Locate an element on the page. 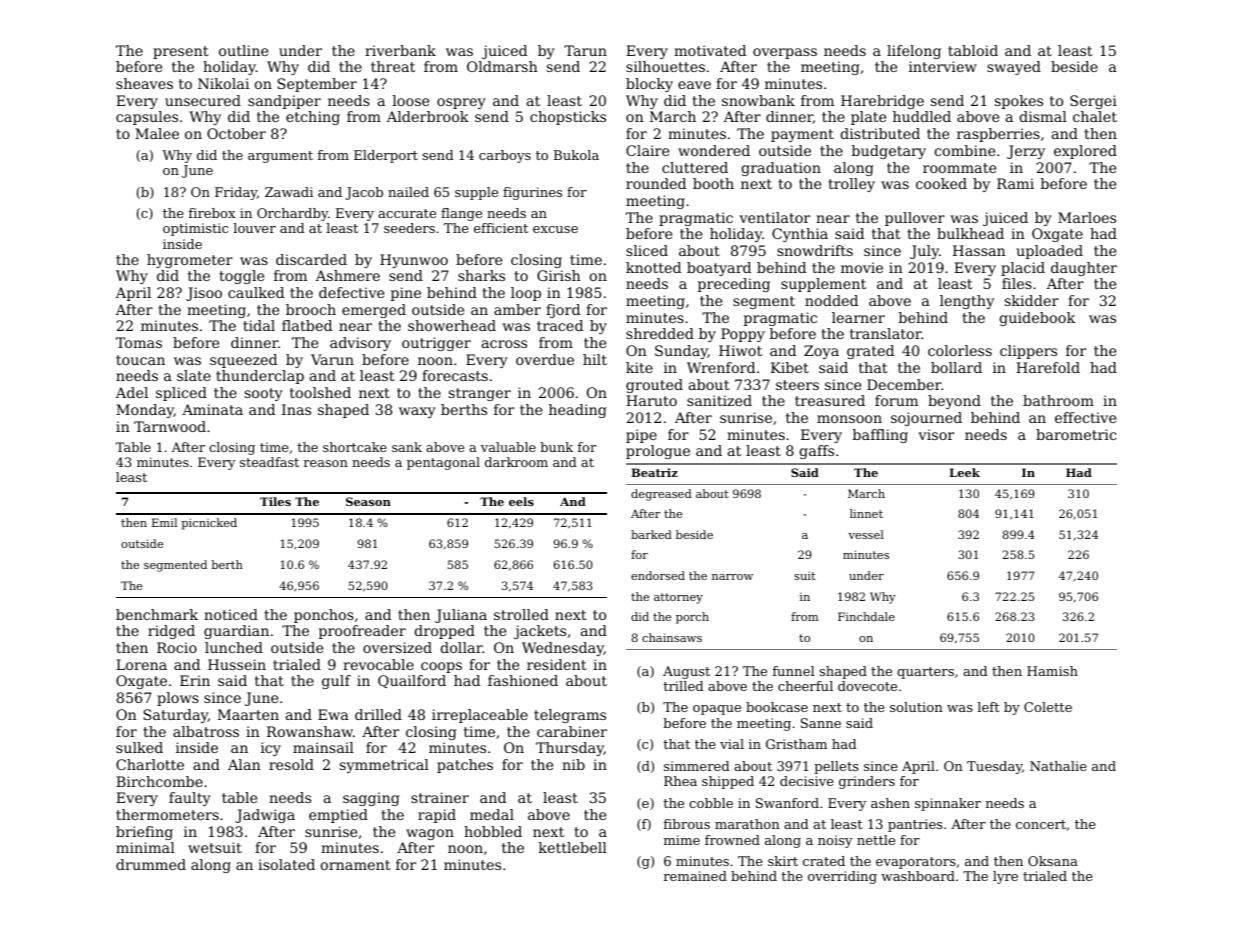  tabloid is located at coordinates (973, 50).
